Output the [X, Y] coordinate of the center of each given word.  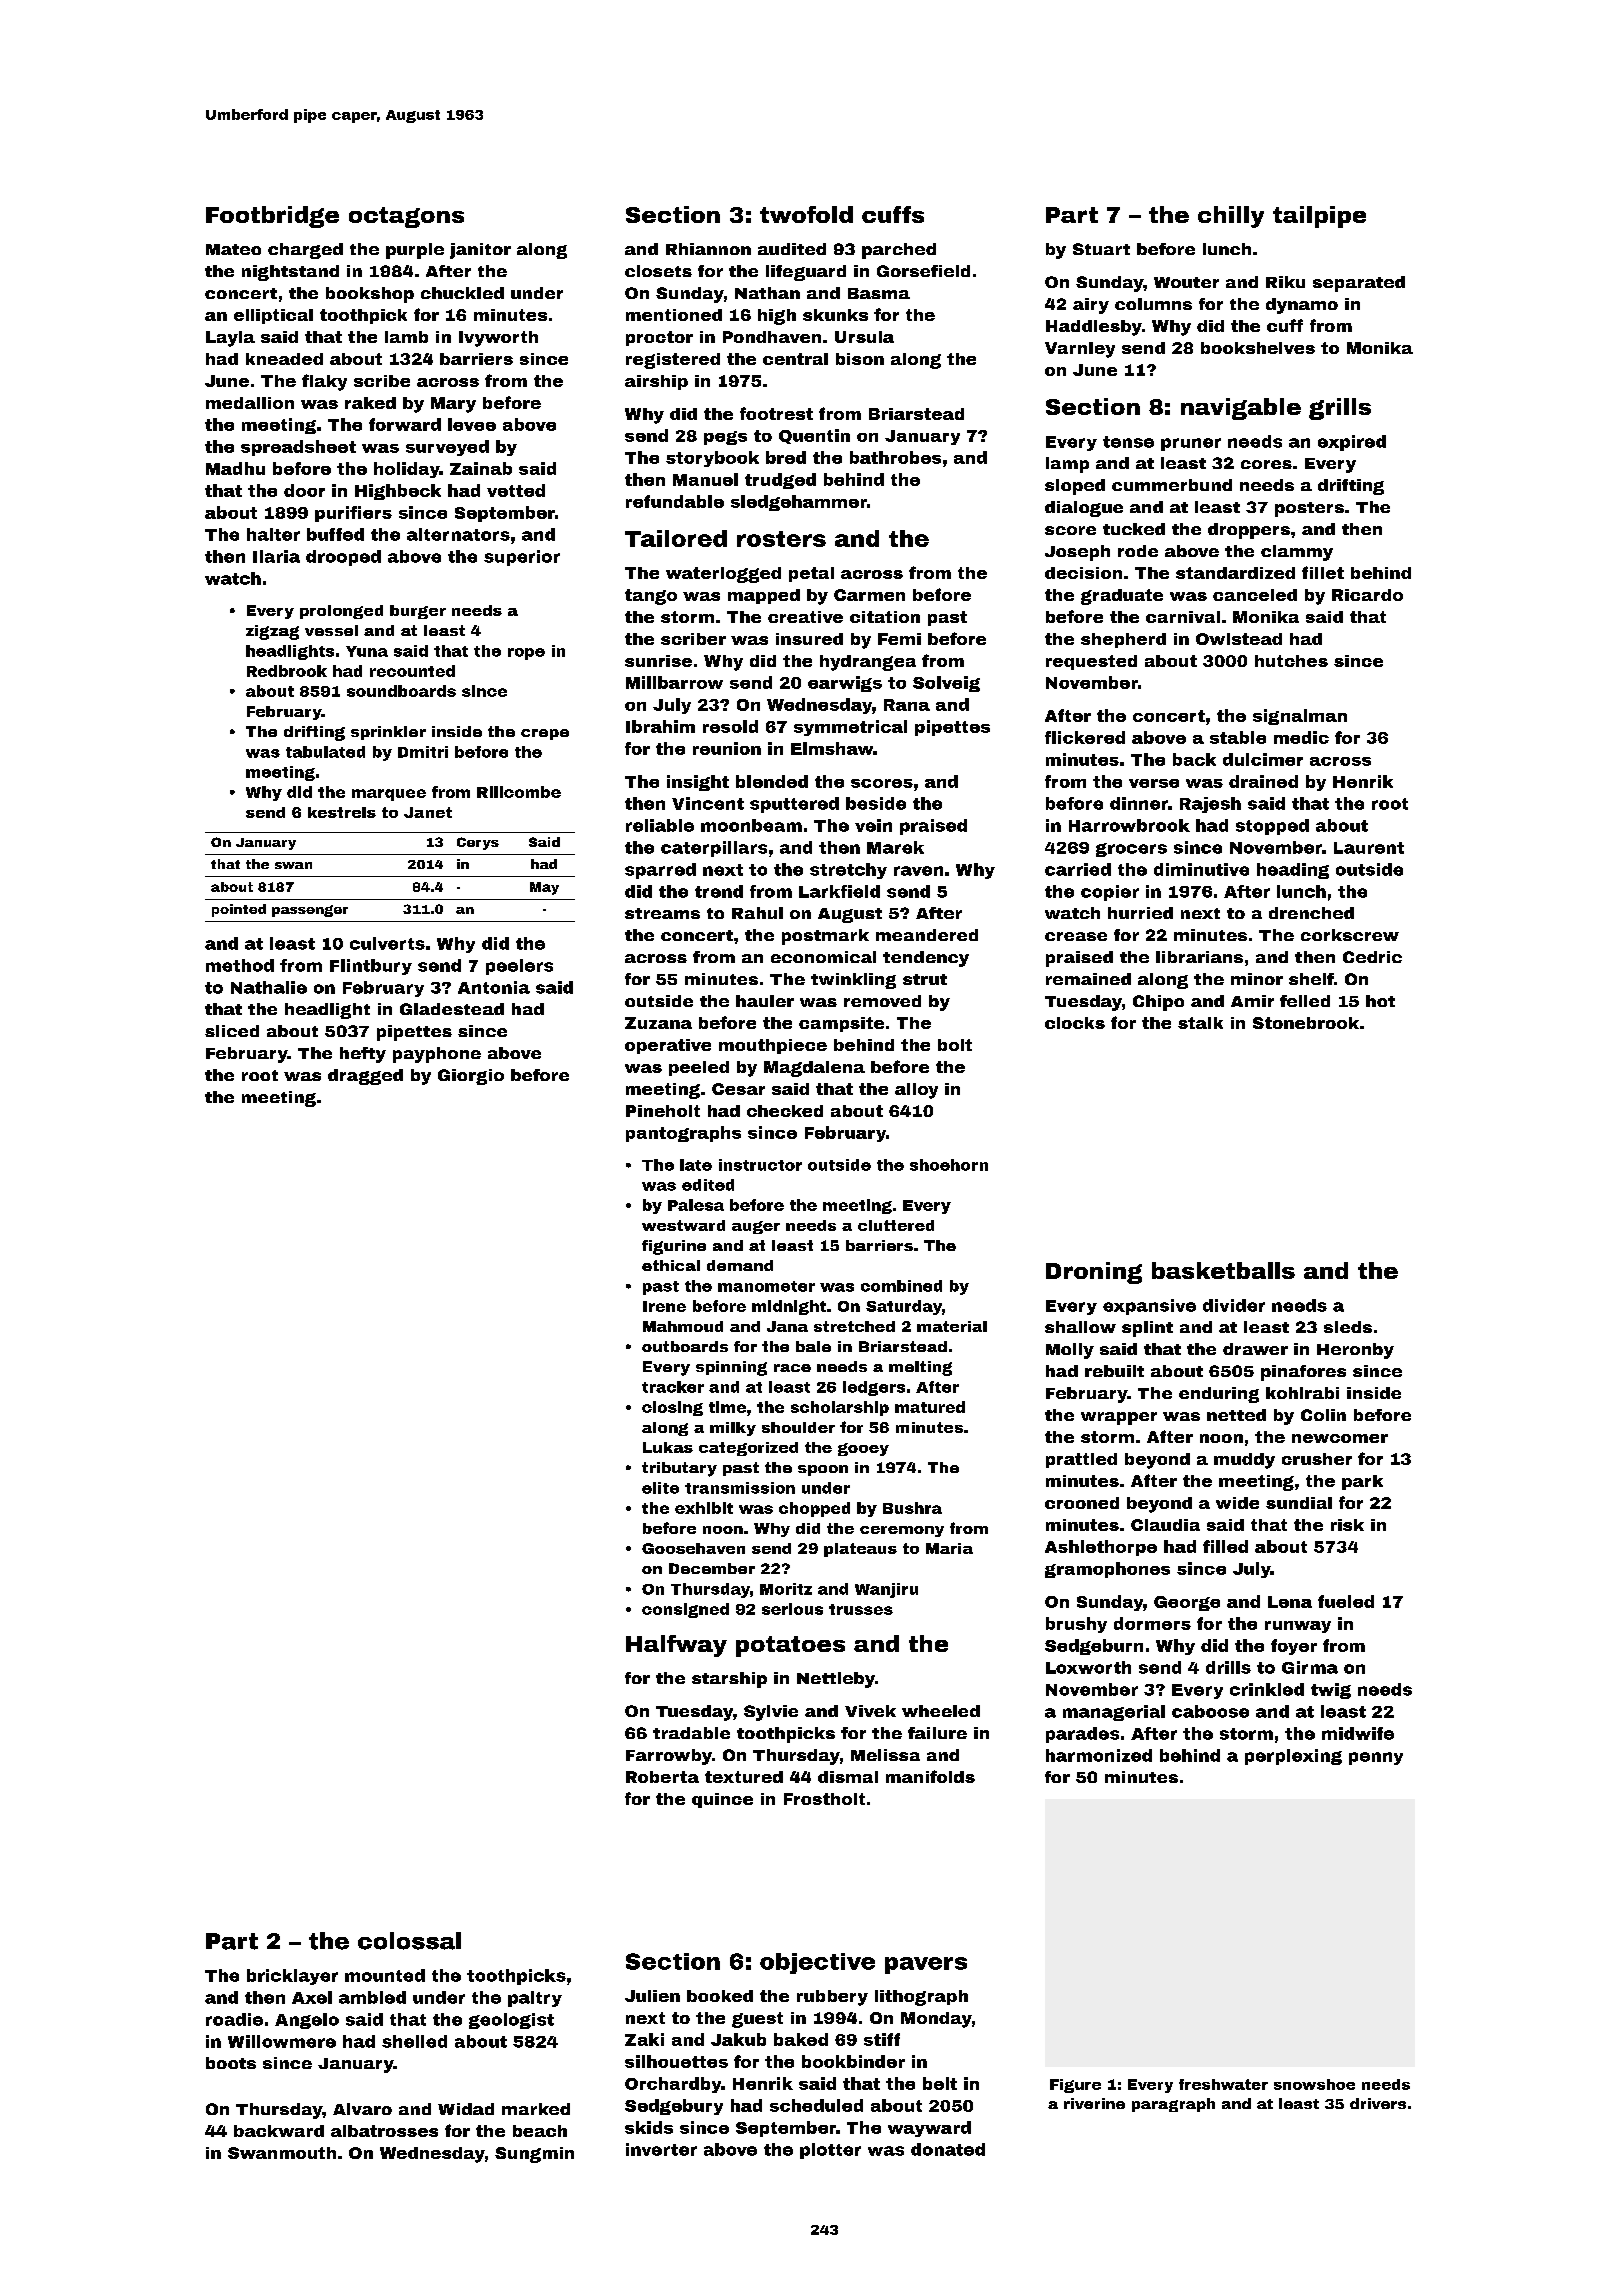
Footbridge [272, 217]
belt [940, 2083]
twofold [806, 214]
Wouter [1186, 282]
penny [1376, 1758]
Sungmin [534, 2155]
